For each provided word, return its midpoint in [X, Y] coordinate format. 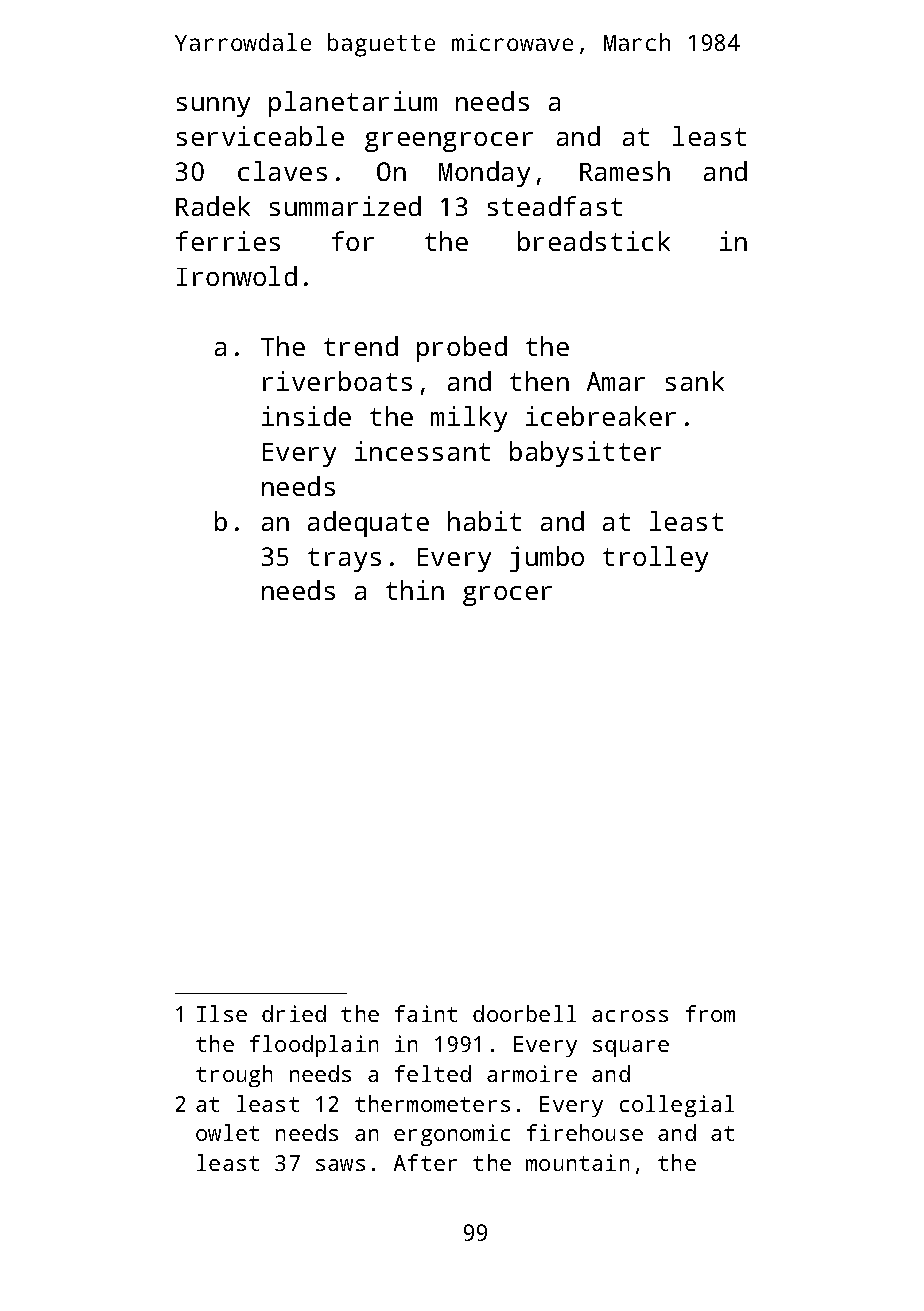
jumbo [547, 559]
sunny [213, 107]
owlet [227, 1132]
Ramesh [625, 171]
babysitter [585, 454]
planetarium [353, 104]
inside [306, 416]
